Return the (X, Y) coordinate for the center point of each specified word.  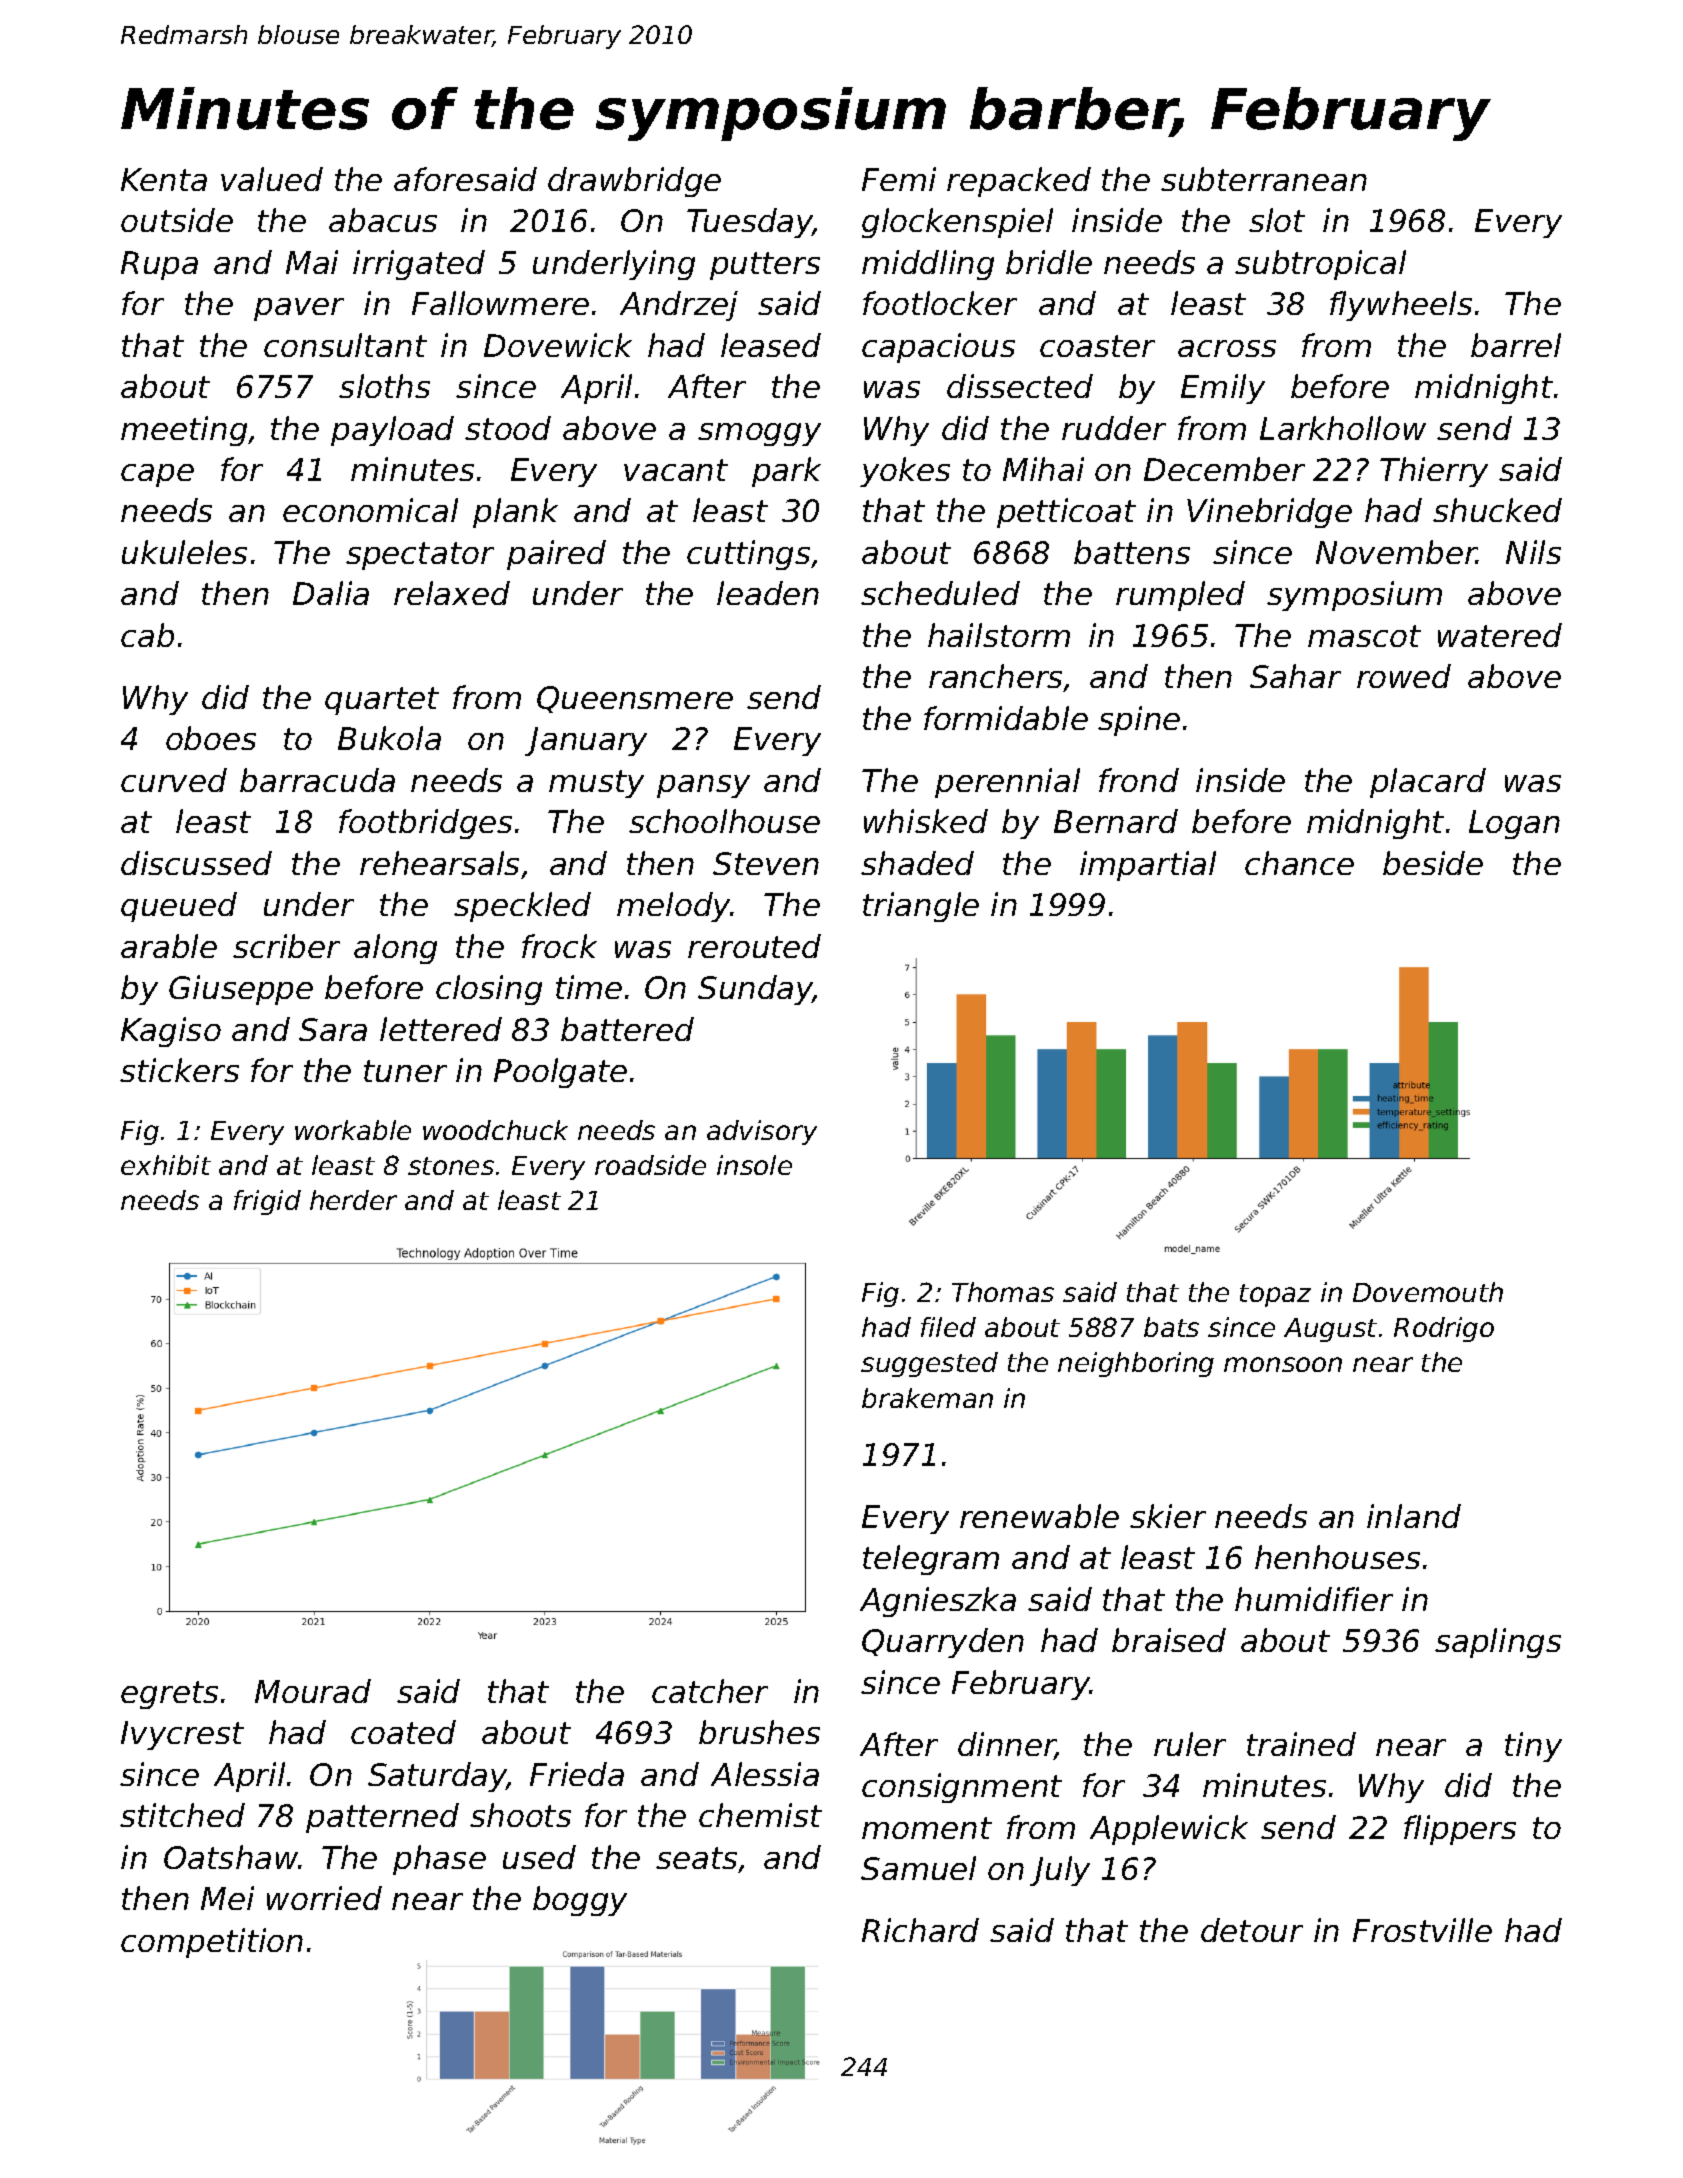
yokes (905, 472)
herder (353, 1200)
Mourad (313, 1691)
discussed (196, 863)
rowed (1404, 676)
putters (765, 266)
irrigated (419, 265)
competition (212, 1943)
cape (157, 475)
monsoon (1283, 1364)
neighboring (1136, 1364)
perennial (1007, 783)
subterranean (1264, 179)
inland (1414, 1516)
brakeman (927, 1398)
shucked (1497, 510)
